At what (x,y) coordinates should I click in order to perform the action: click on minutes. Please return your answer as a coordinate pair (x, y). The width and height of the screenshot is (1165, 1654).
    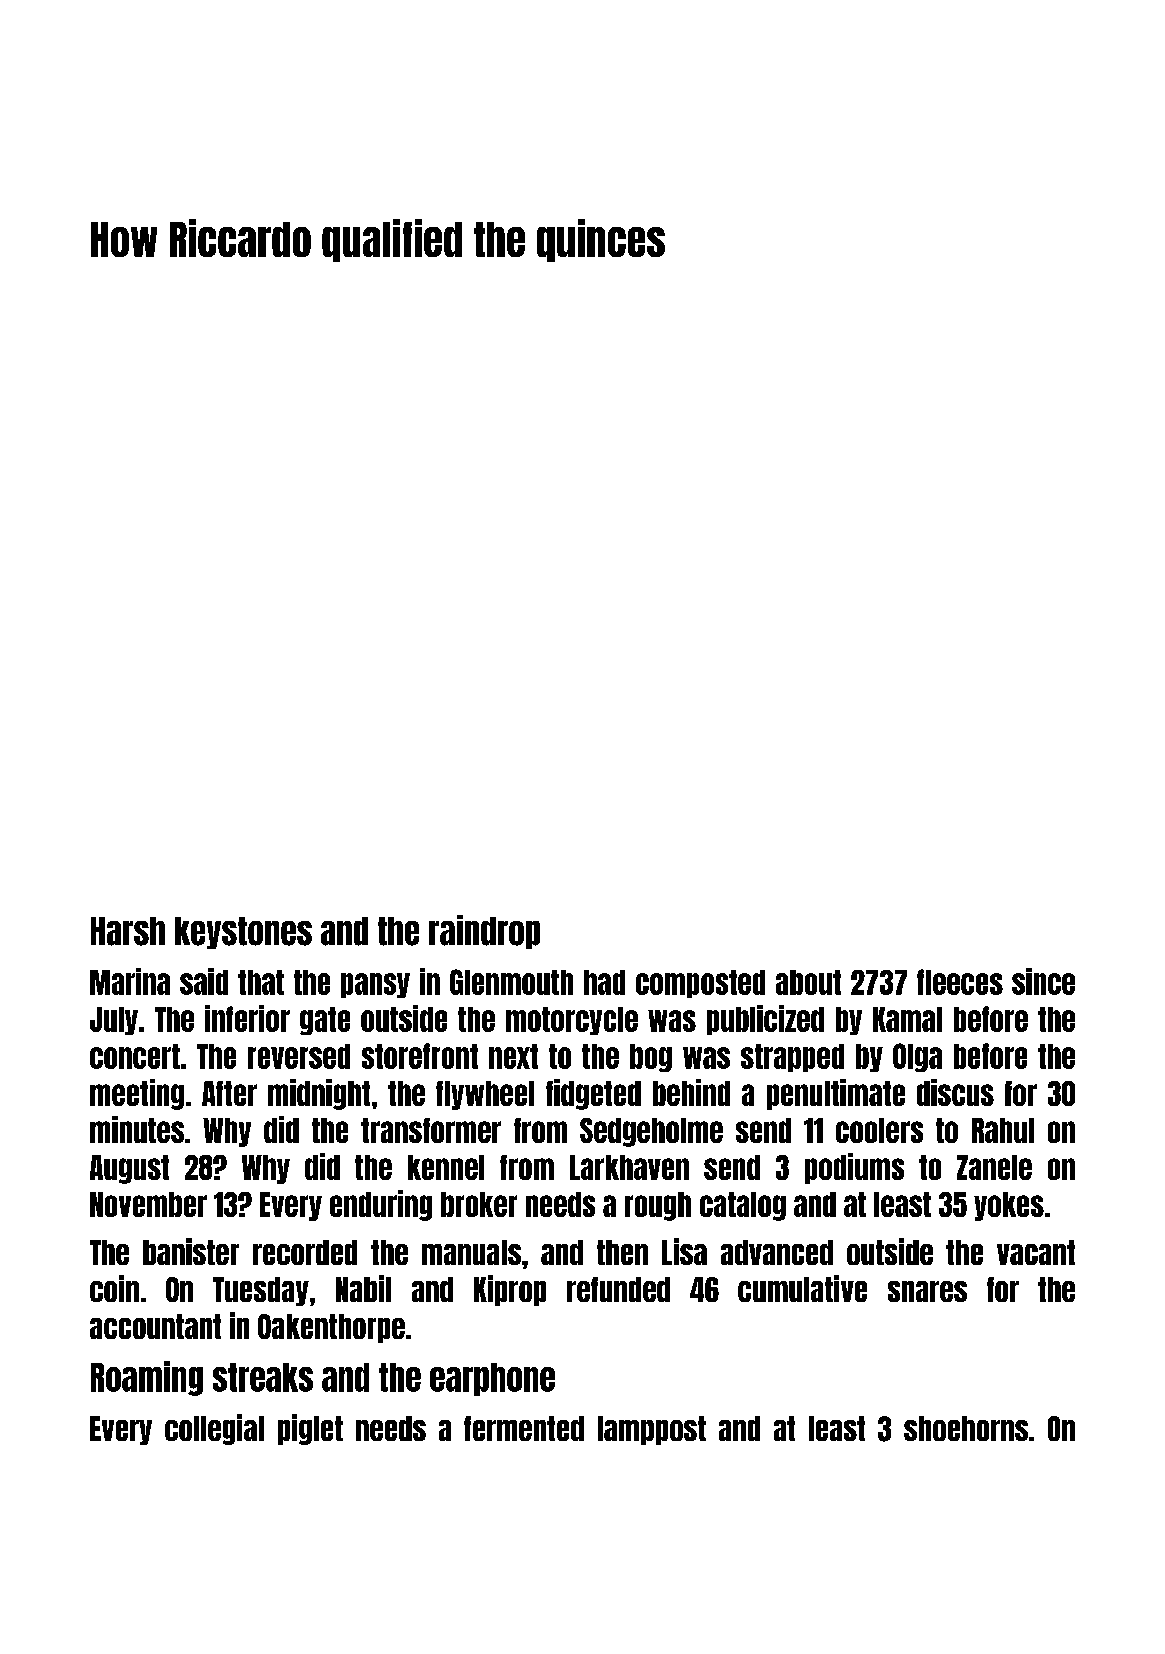
    Looking at the image, I should click on (137, 1129).
